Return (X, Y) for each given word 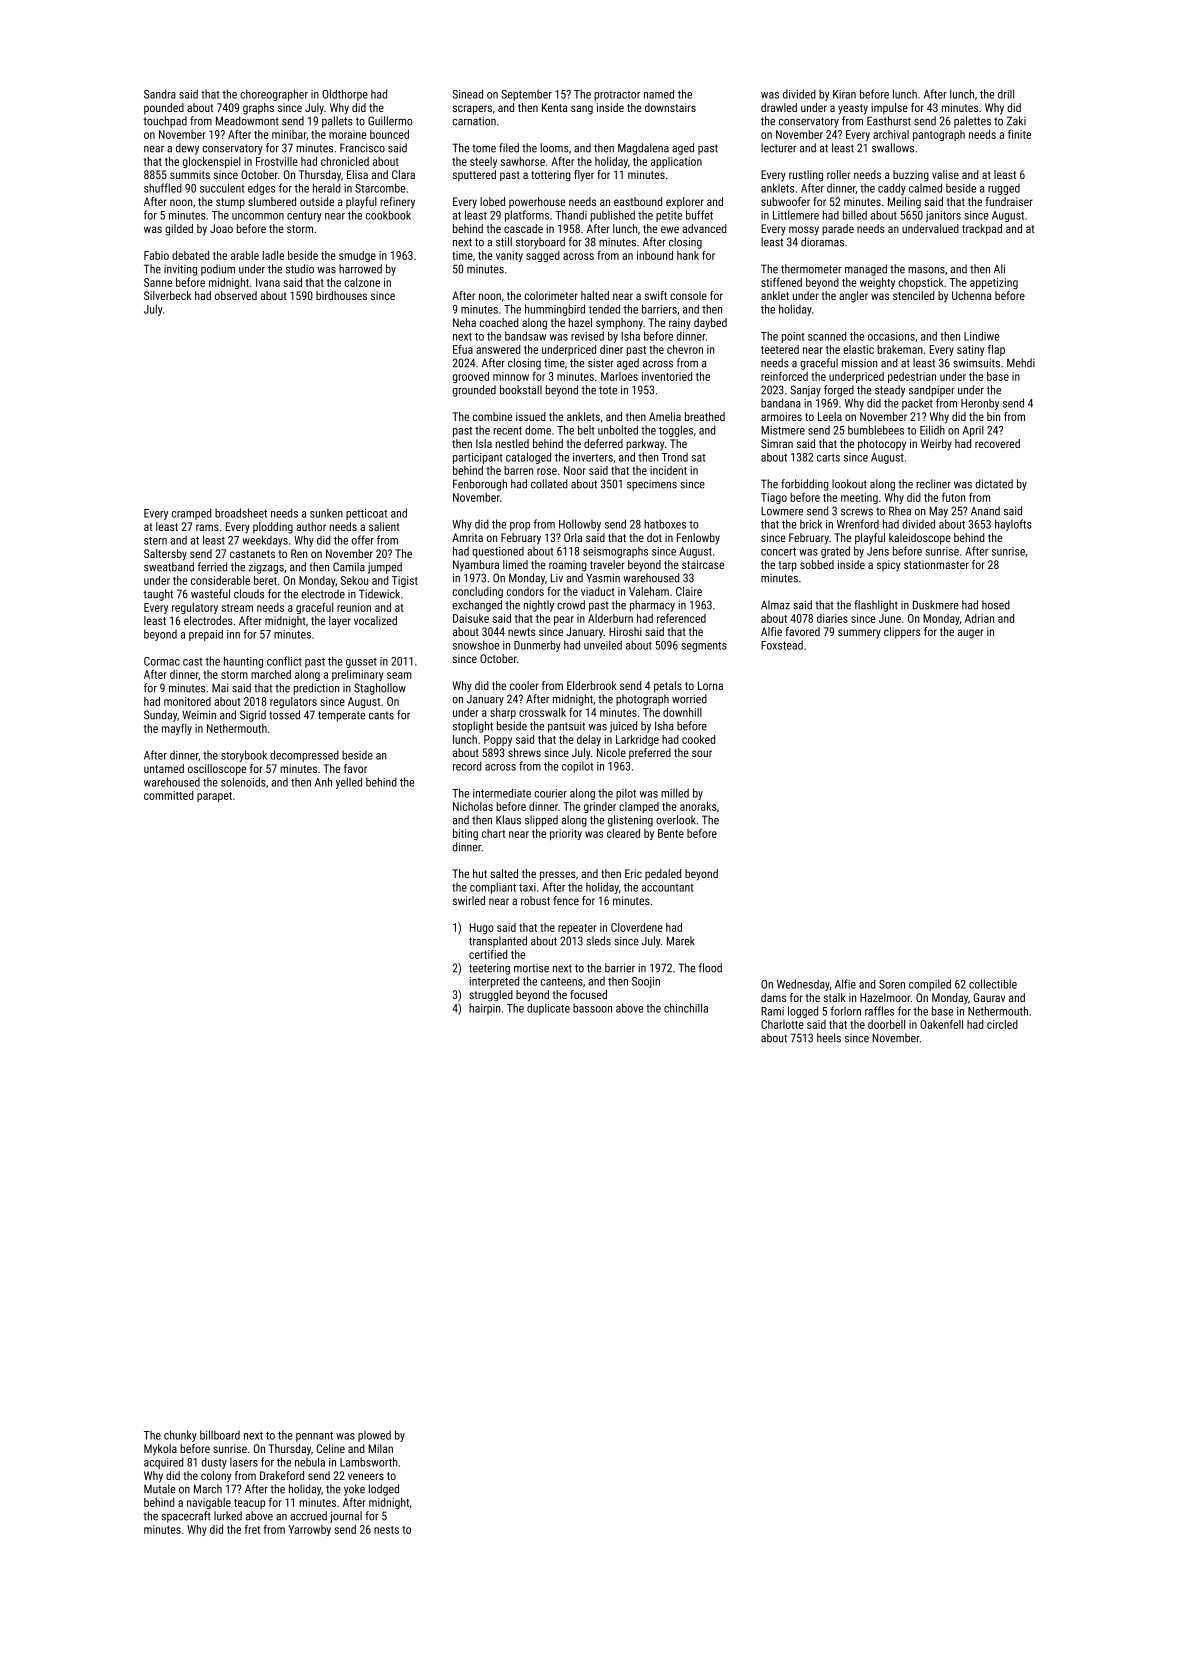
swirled (469, 900)
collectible (993, 984)
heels (829, 1038)
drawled (779, 107)
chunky (180, 1436)
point (793, 337)
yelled (349, 783)
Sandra (160, 94)
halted (595, 295)
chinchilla (686, 1008)
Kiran (844, 94)
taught (158, 595)
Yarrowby (309, 1530)
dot (654, 537)
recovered (997, 443)
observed (236, 295)
